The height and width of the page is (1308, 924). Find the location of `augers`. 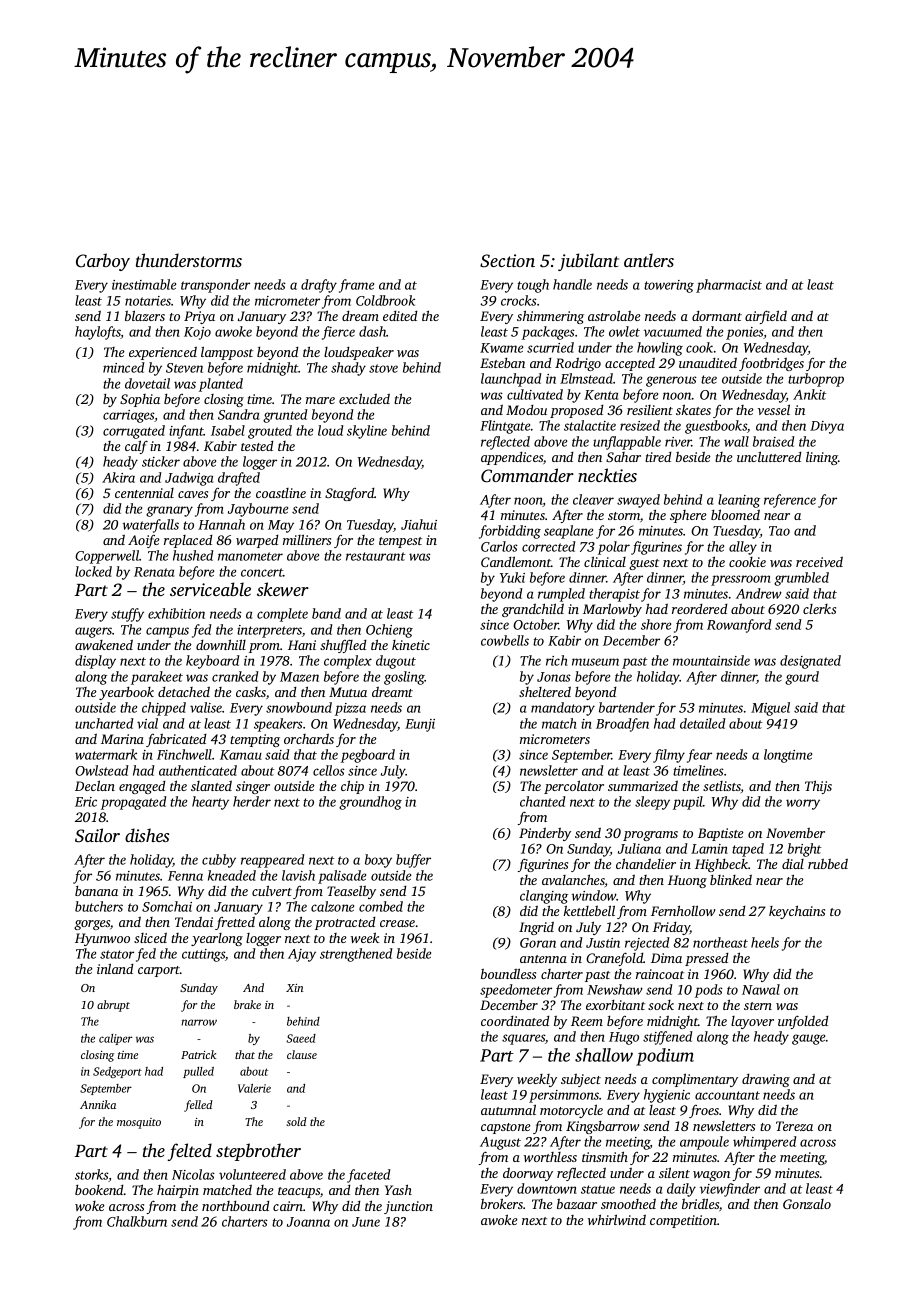

augers is located at coordinates (93, 632).
